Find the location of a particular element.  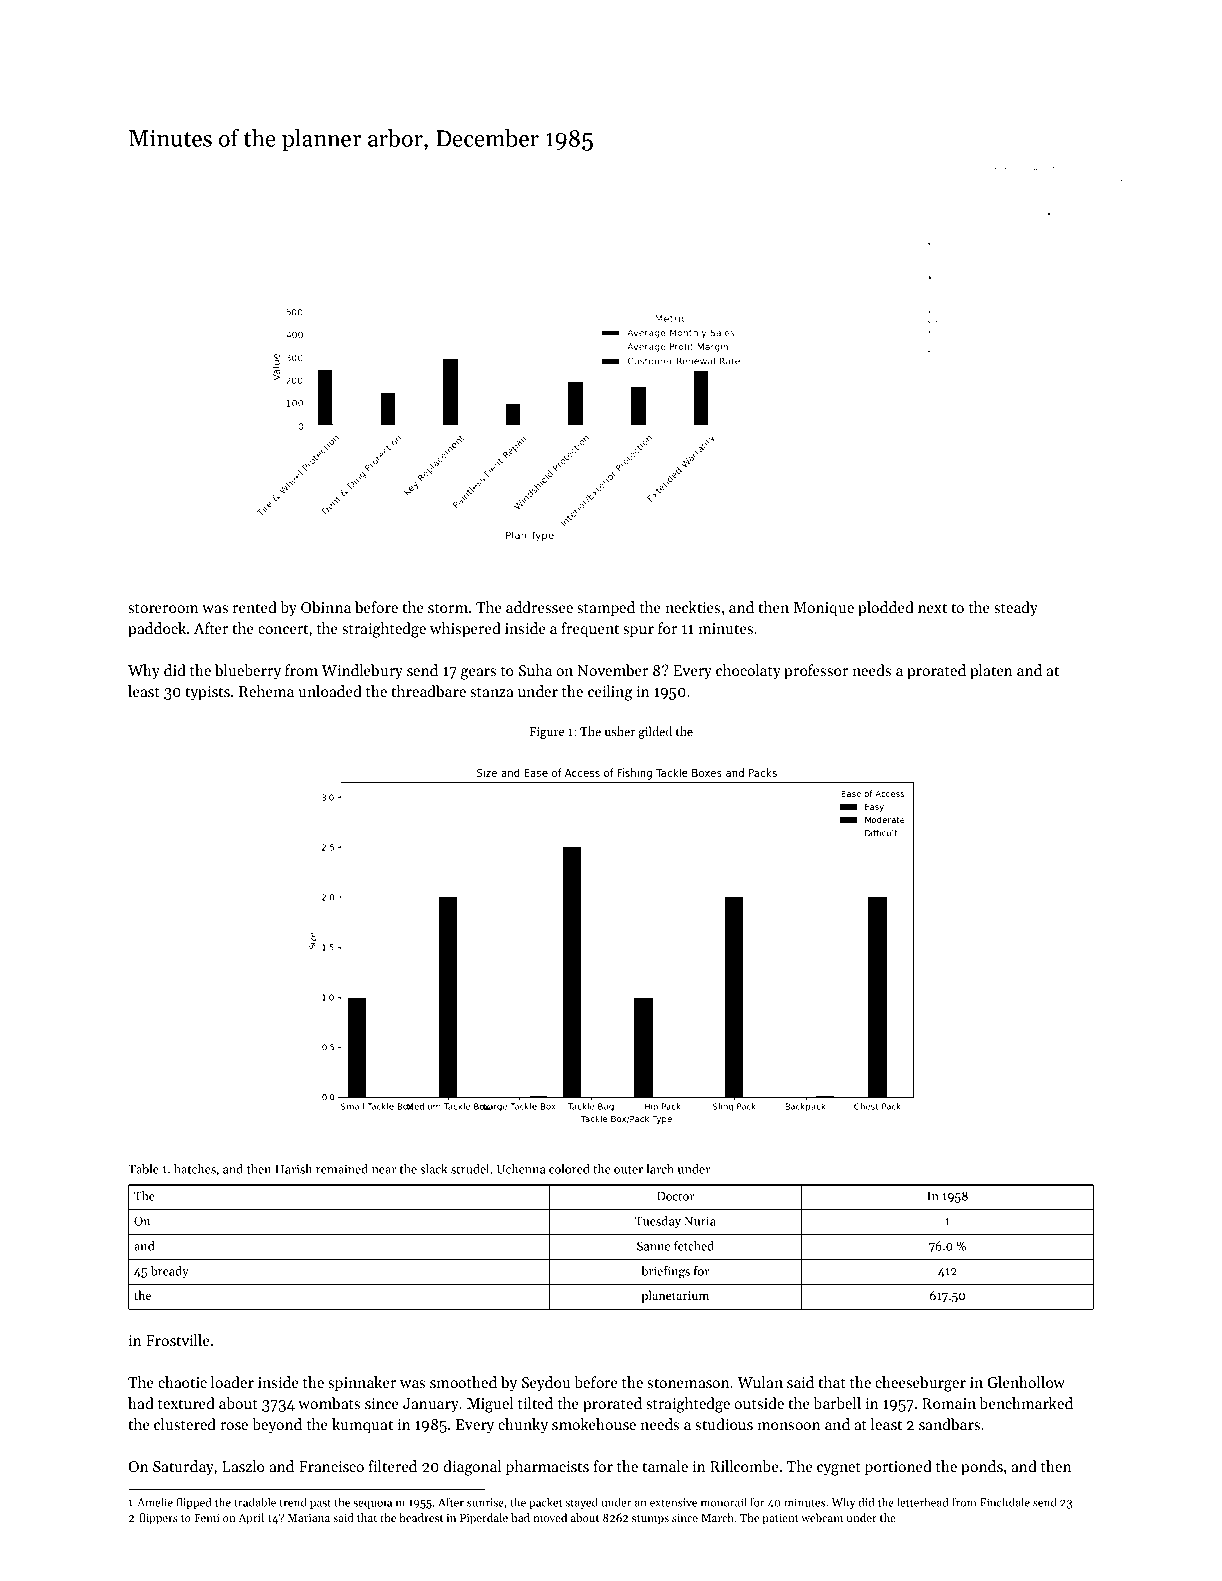

tradable is located at coordinates (255, 1502).
